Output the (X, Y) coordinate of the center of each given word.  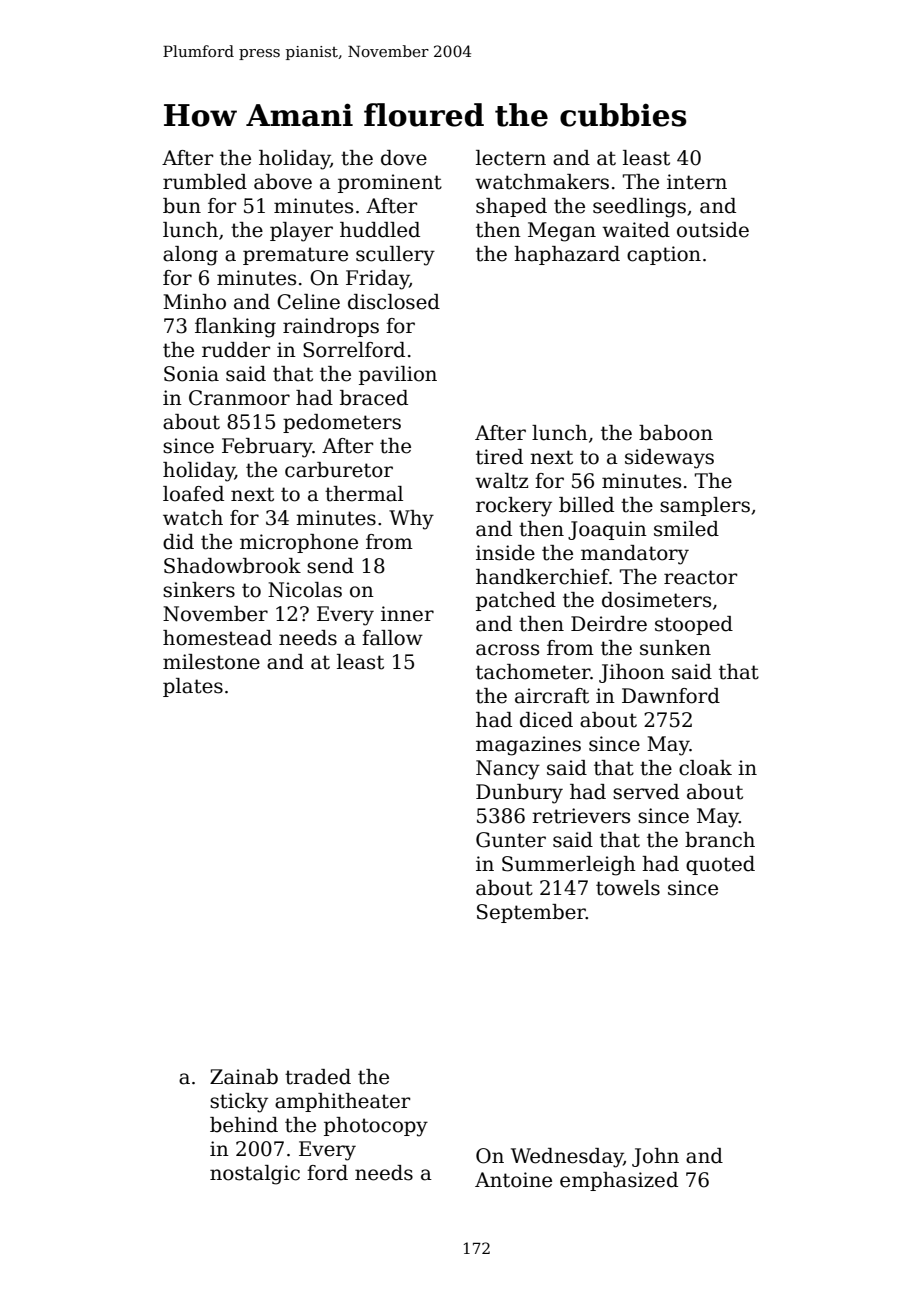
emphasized (619, 1181)
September (531, 913)
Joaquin (607, 530)
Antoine (513, 1180)
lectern (511, 158)
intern (697, 182)
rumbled (205, 182)
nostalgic (255, 1175)
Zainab (244, 1077)
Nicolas (305, 590)
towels (628, 888)
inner (407, 614)
